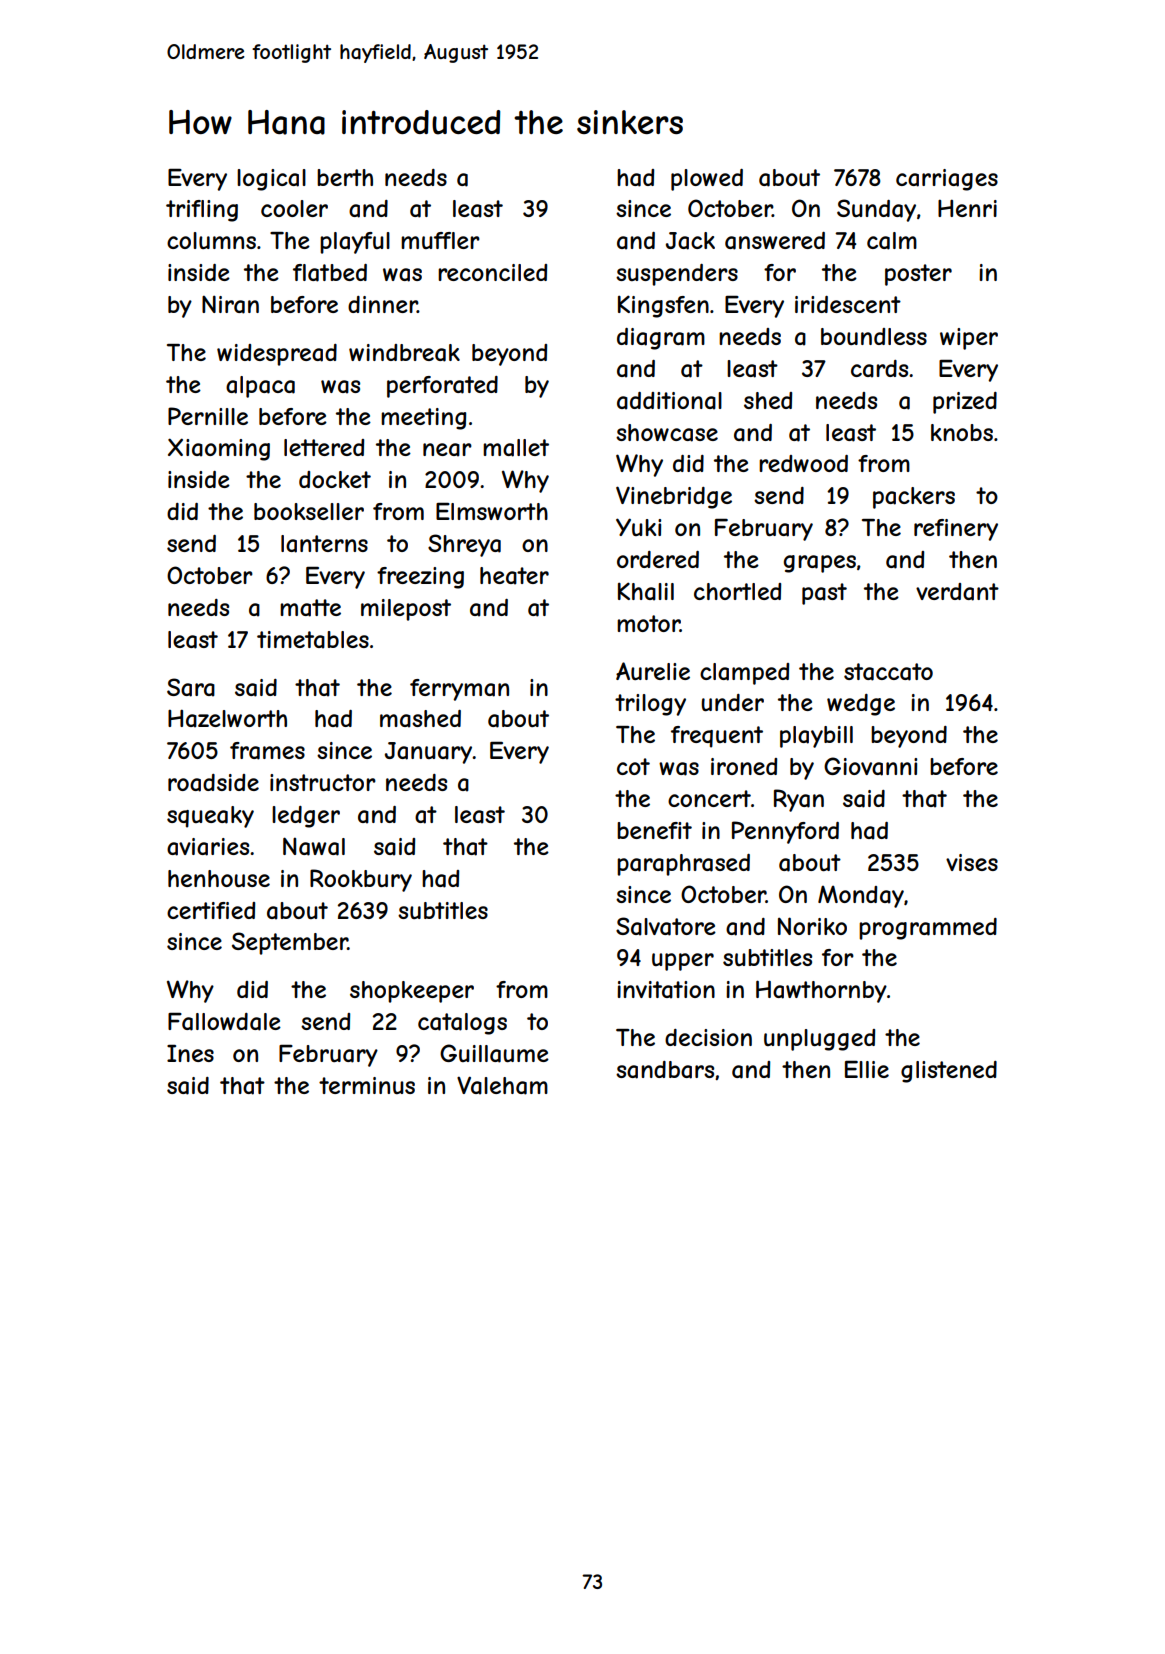 The image size is (1165, 1654). What do you see at coordinates (440, 240) in the page?
I see `muffler` at bounding box center [440, 240].
